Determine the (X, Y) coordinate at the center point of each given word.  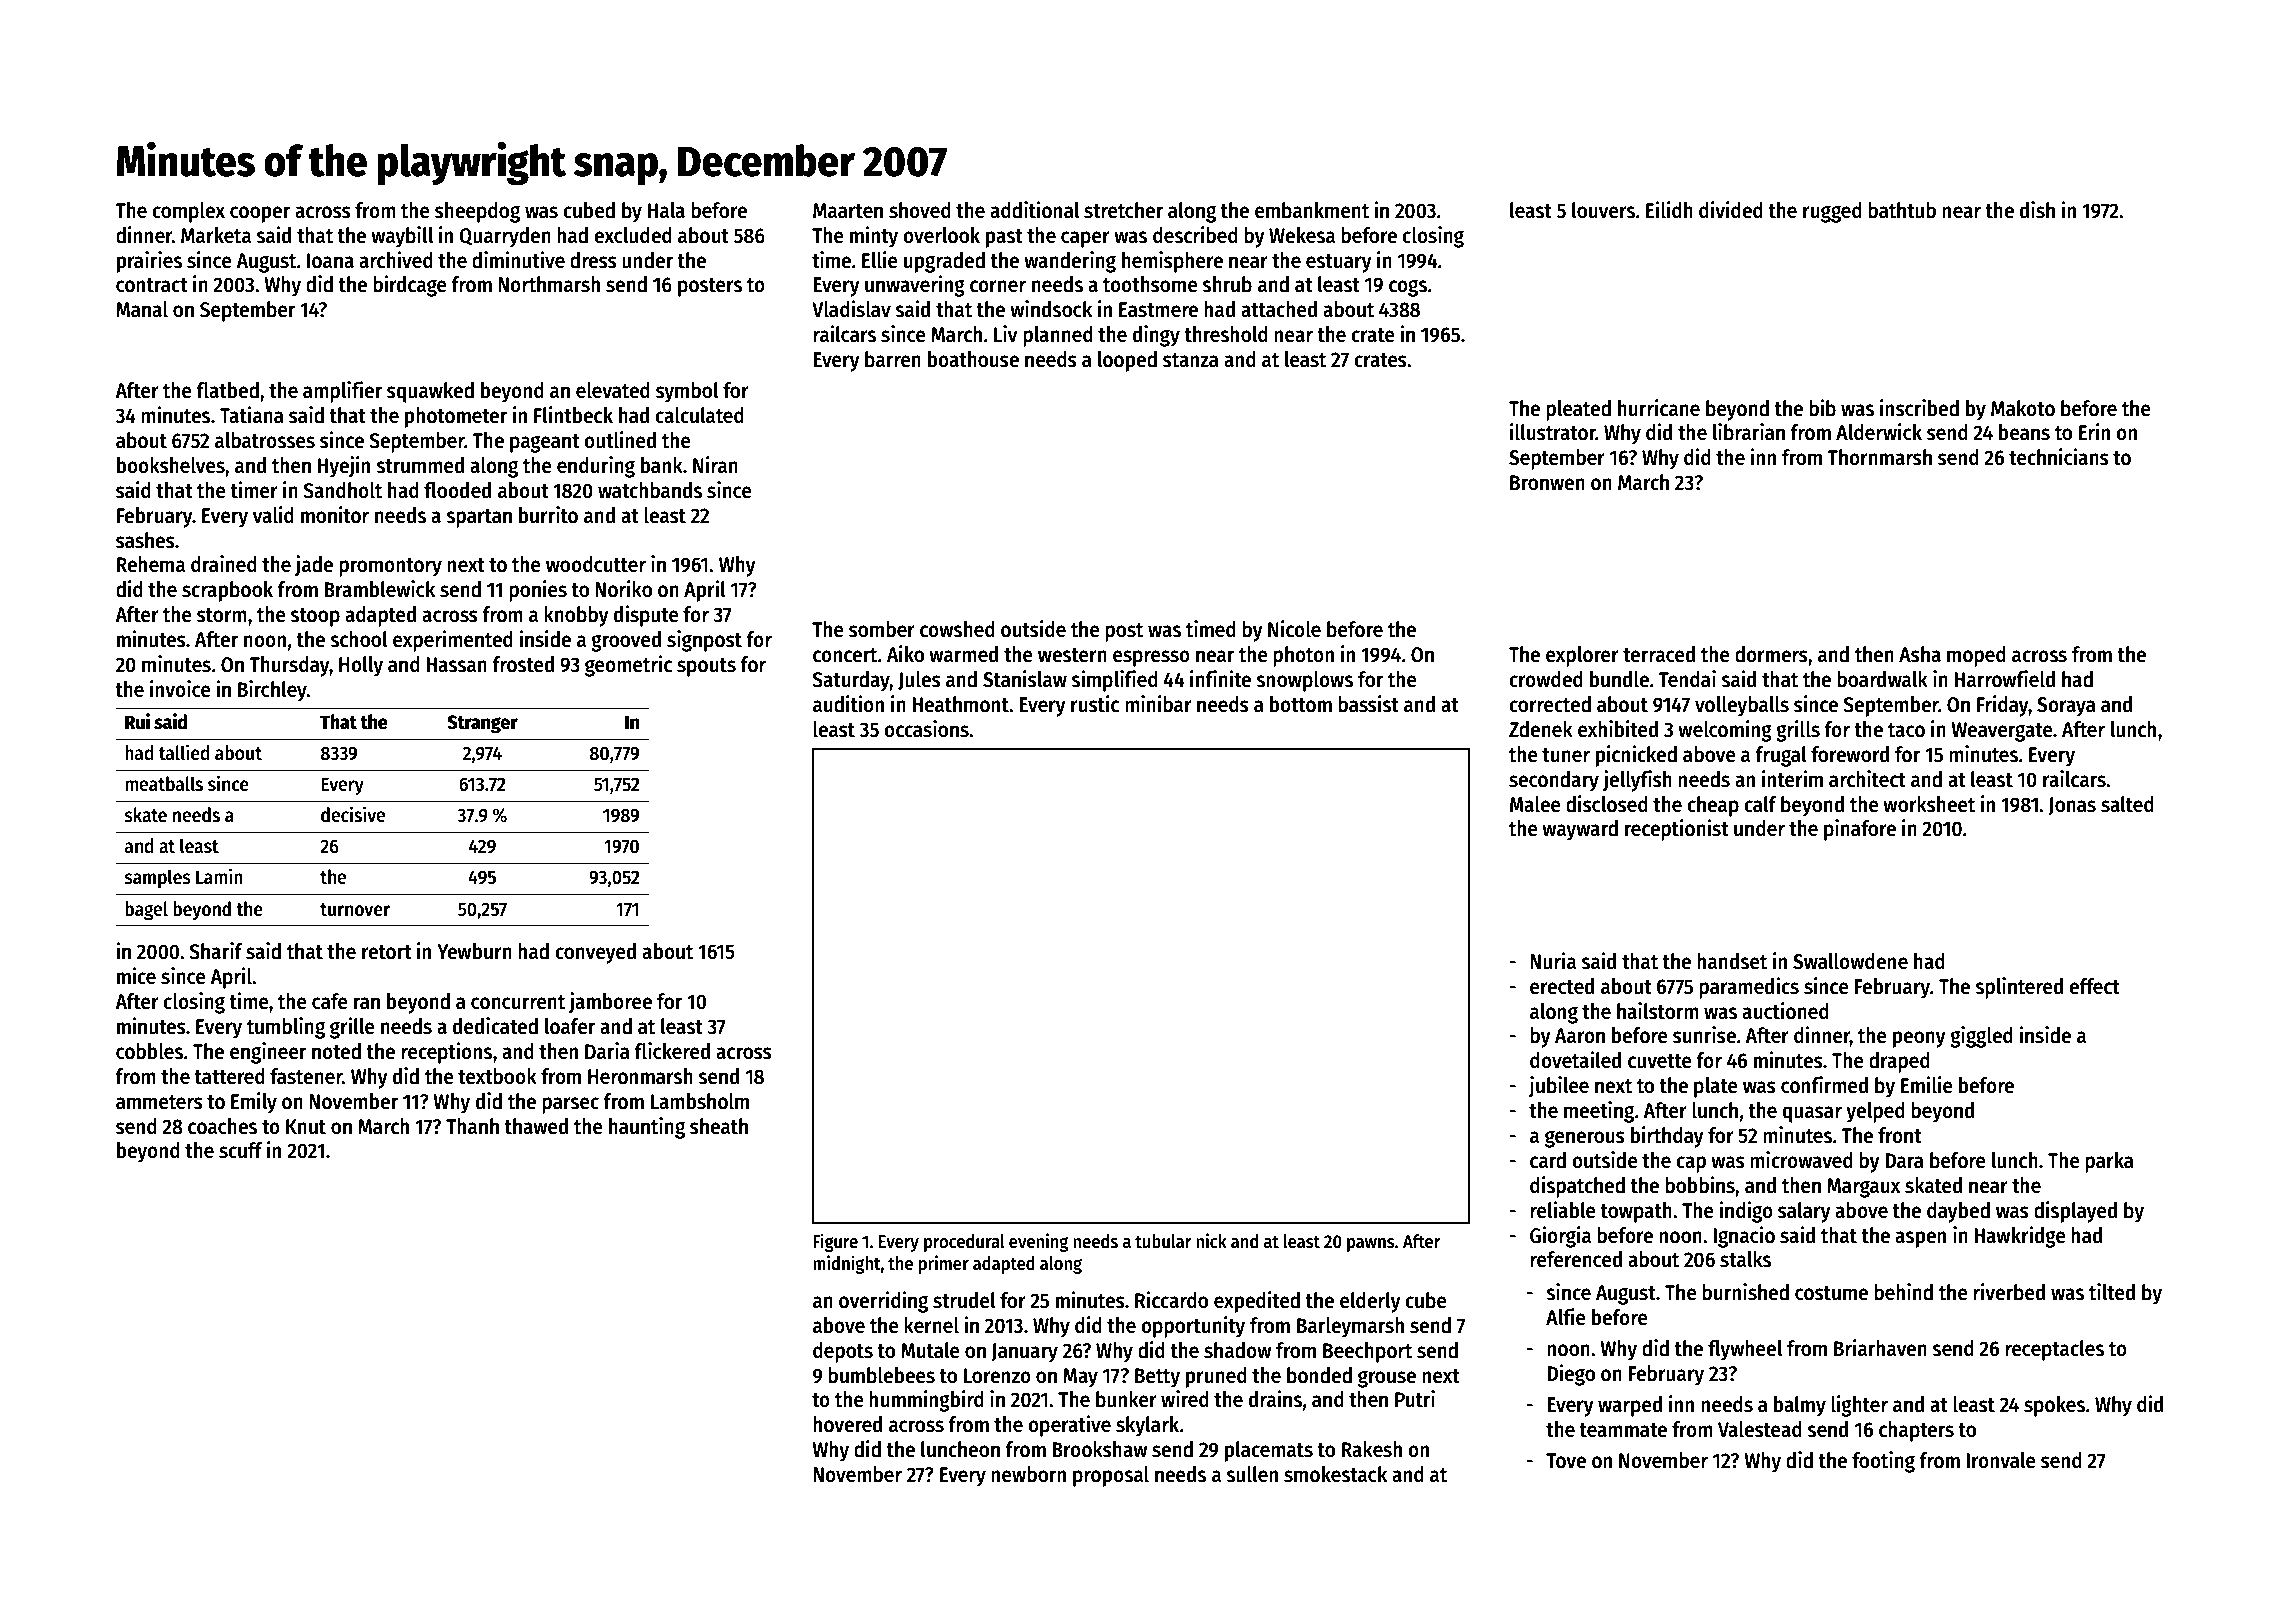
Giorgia (1560, 1237)
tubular (1163, 1241)
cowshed (957, 629)
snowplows (1304, 681)
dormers (1771, 654)
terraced (1659, 654)
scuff (241, 1150)
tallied (184, 752)
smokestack (1335, 1474)
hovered (847, 1424)
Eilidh (1669, 210)
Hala (666, 210)
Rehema (151, 564)
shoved (920, 210)
